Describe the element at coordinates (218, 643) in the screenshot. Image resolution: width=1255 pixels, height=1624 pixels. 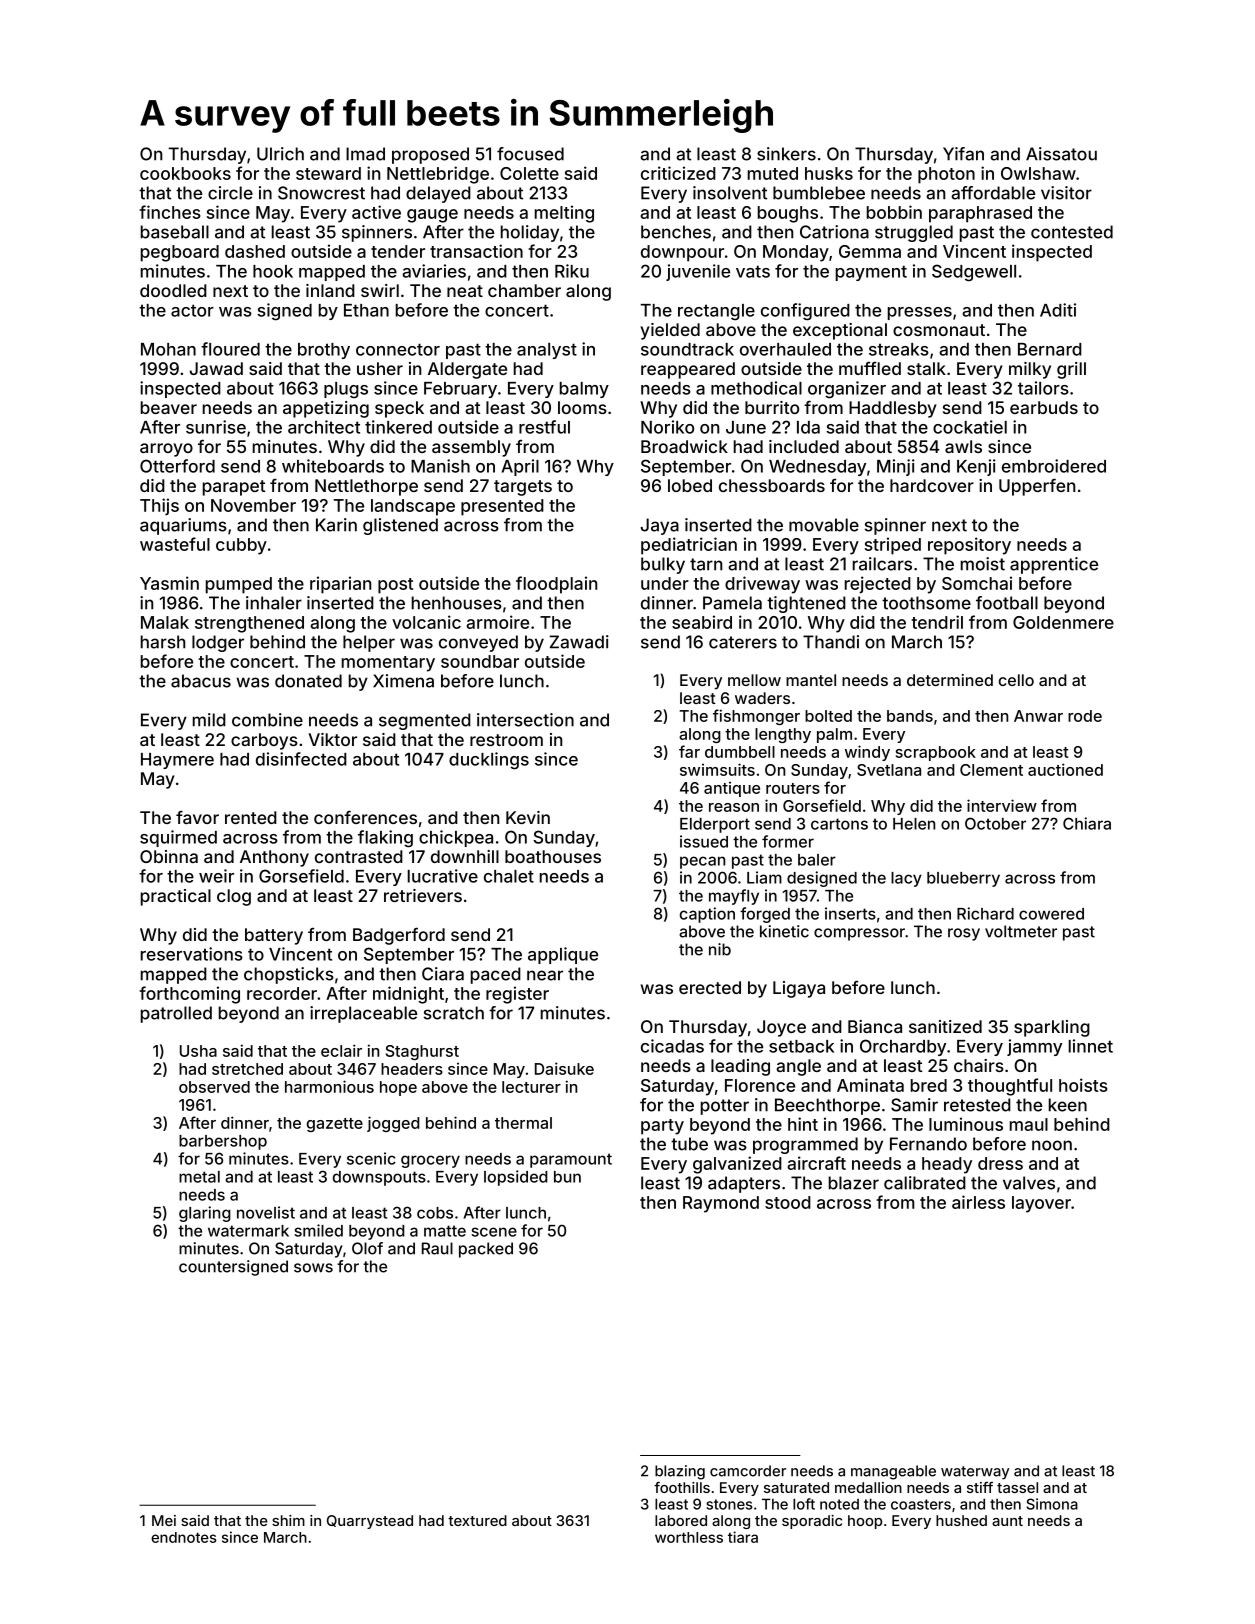
I see `lodger` at that location.
